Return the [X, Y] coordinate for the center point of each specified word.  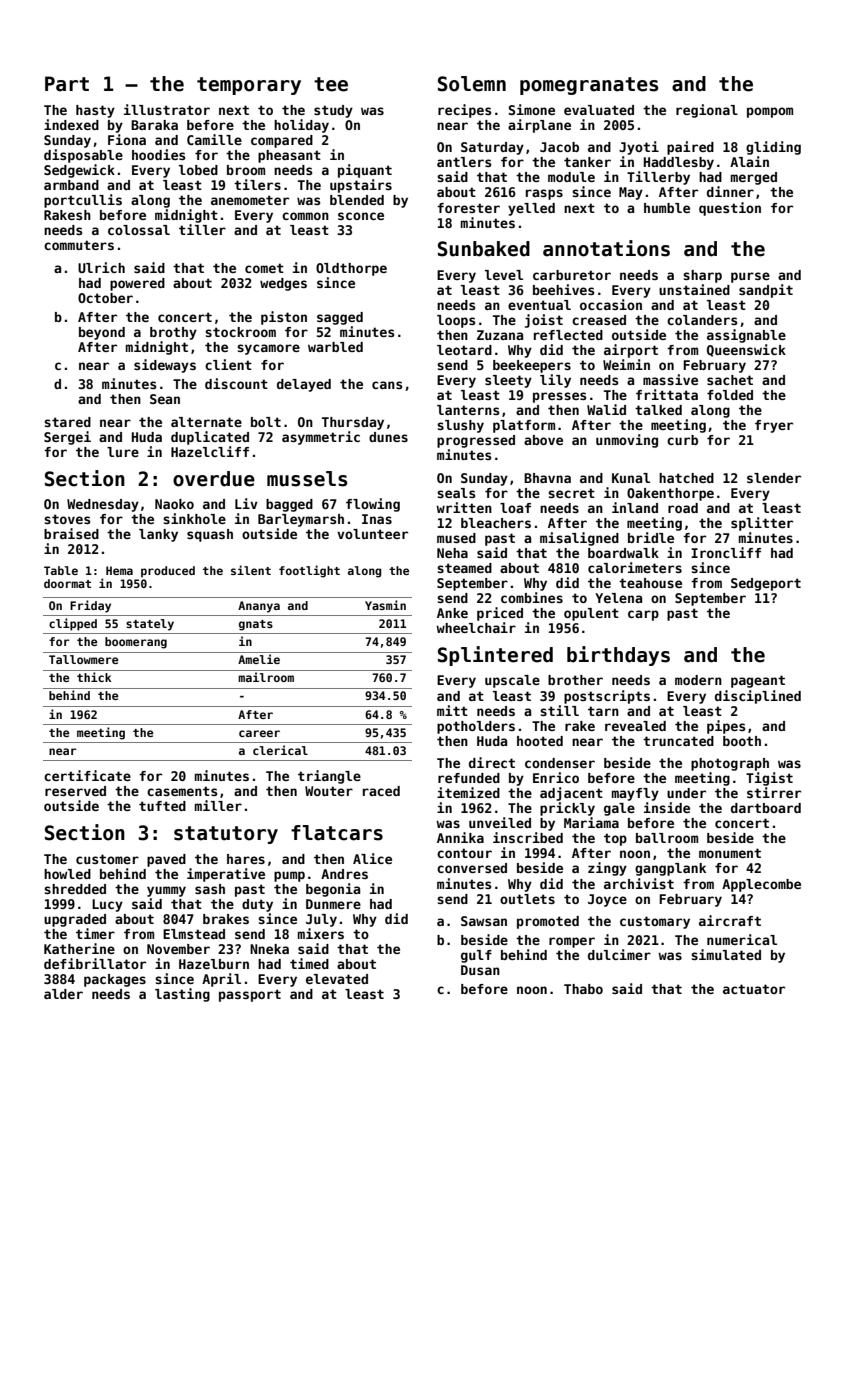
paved [166, 860]
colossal [139, 230]
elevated [337, 979]
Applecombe [761, 885]
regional [707, 111]
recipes [464, 111]
